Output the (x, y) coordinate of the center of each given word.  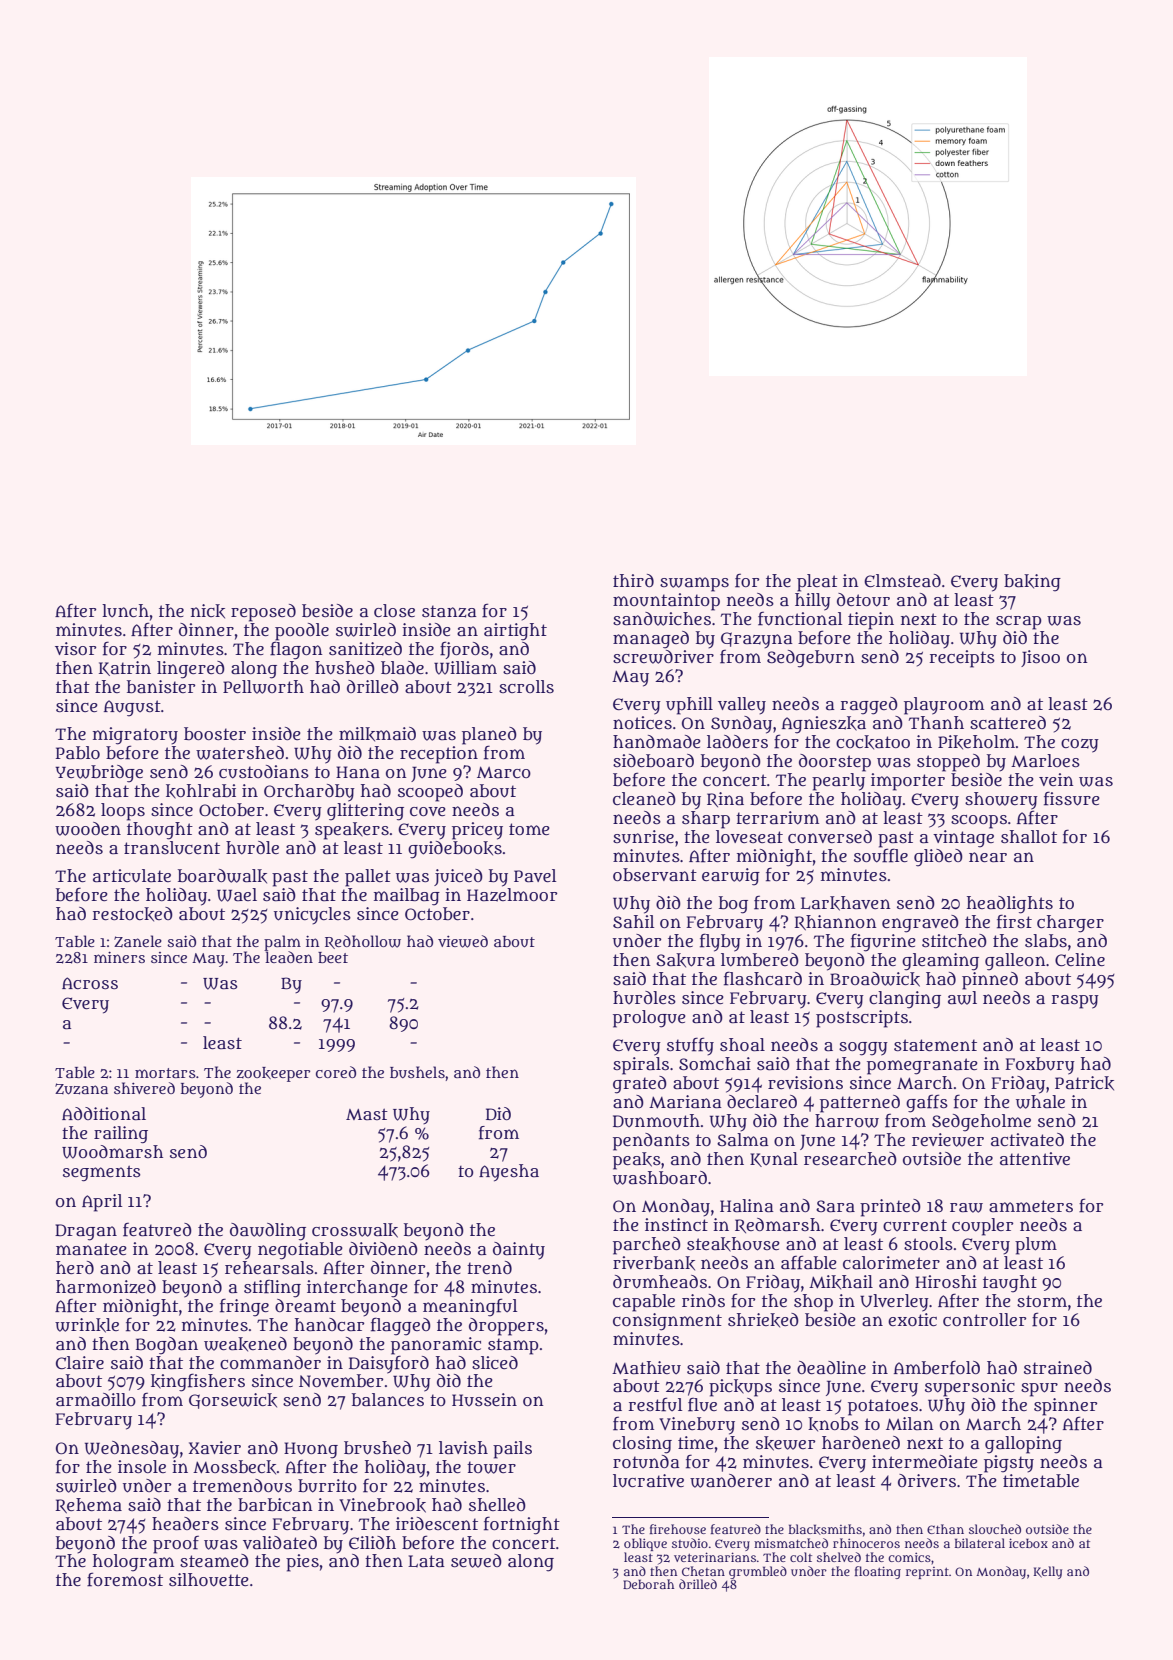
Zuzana (81, 1089)
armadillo (96, 1400)
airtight (515, 632)
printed (890, 1208)
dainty (519, 1251)
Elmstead (902, 581)
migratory (135, 736)
